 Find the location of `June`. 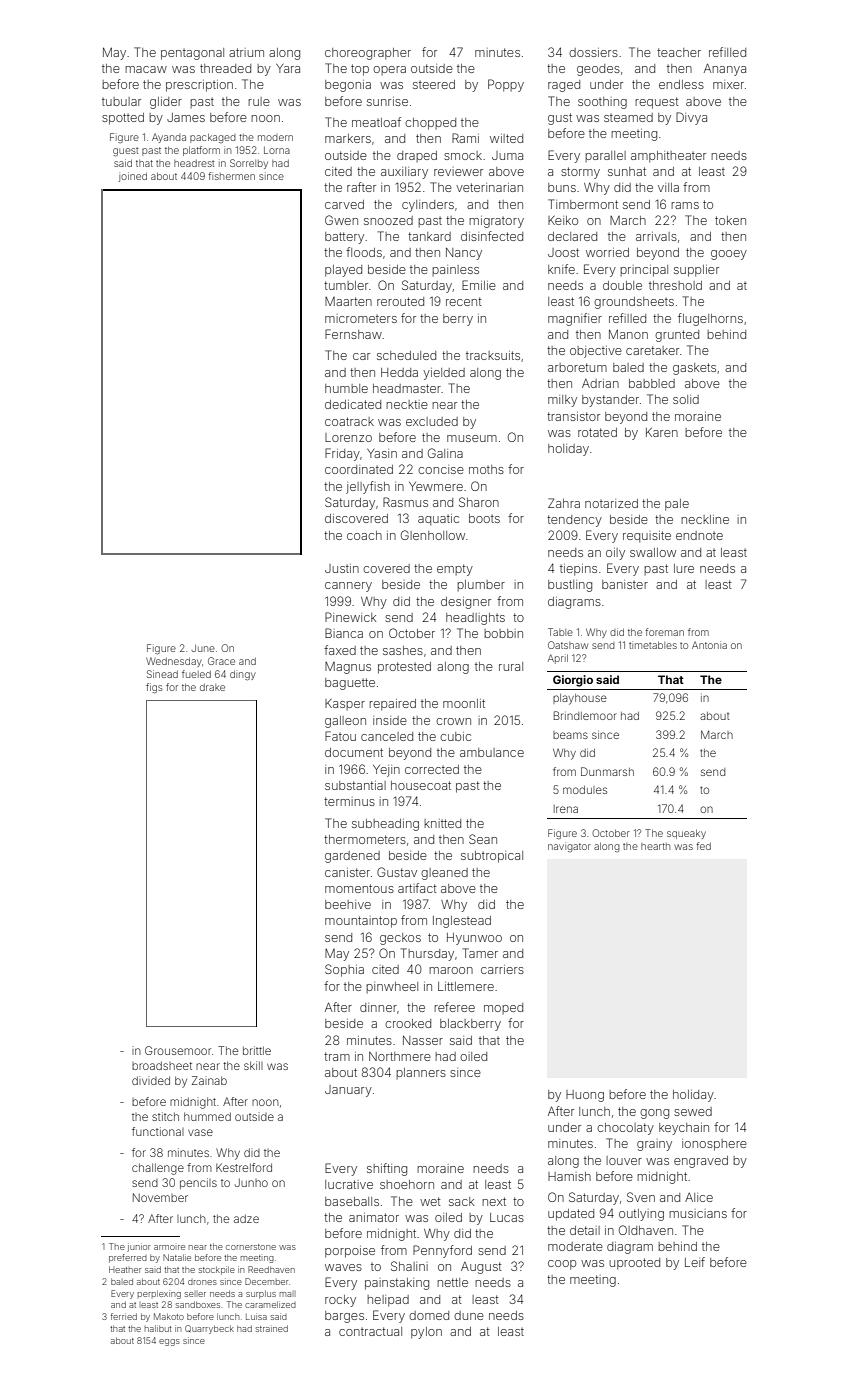

June is located at coordinates (203, 648).
